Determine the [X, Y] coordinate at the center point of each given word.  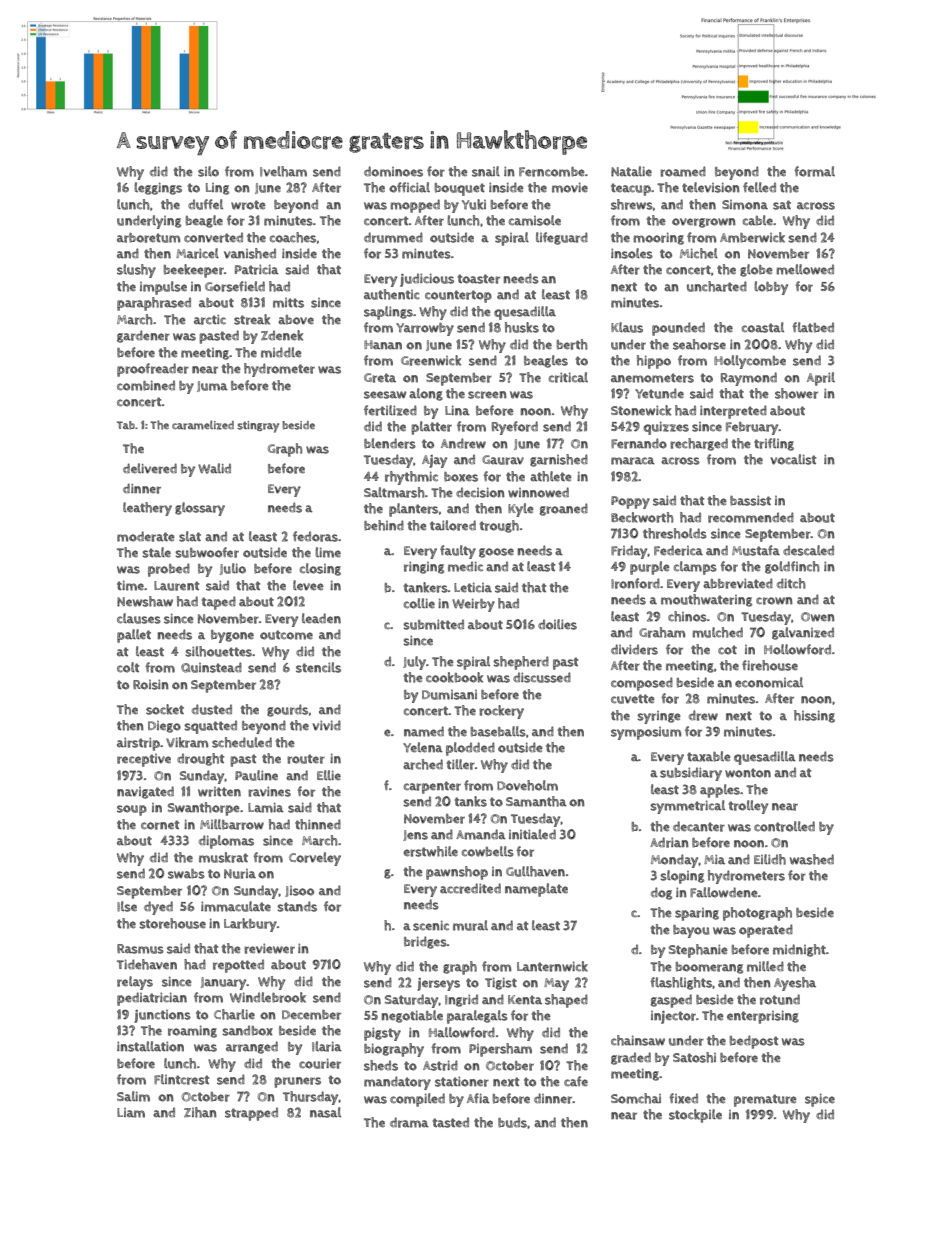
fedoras [315, 536]
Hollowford [797, 649]
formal [814, 171]
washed [812, 859]
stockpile [695, 1116]
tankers [426, 587]
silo [208, 171]
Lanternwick [552, 966]
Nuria [240, 874]
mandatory [397, 1083]
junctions [162, 1016]
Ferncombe [552, 172]
